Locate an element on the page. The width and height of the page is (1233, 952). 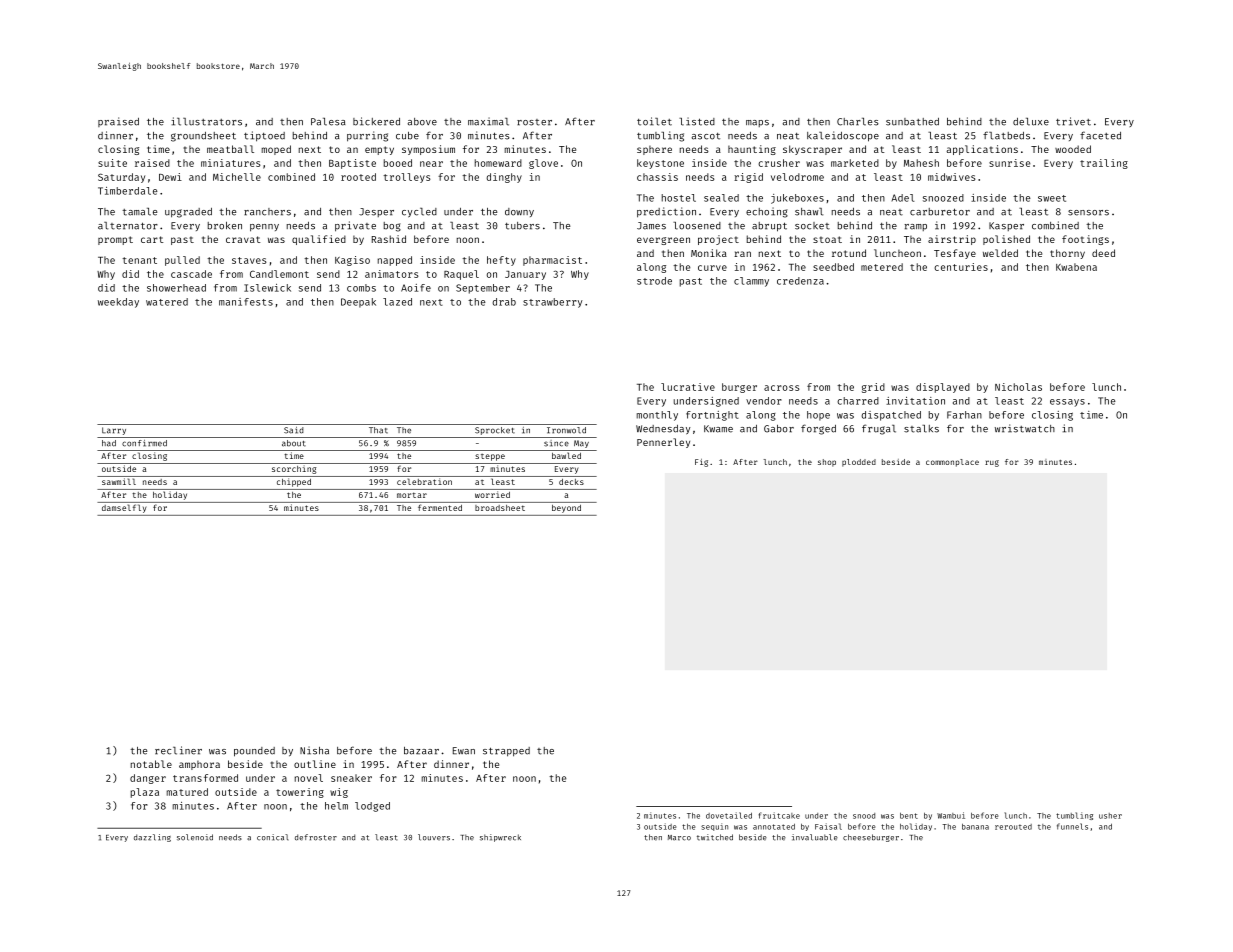
plaza is located at coordinates (145, 793).
